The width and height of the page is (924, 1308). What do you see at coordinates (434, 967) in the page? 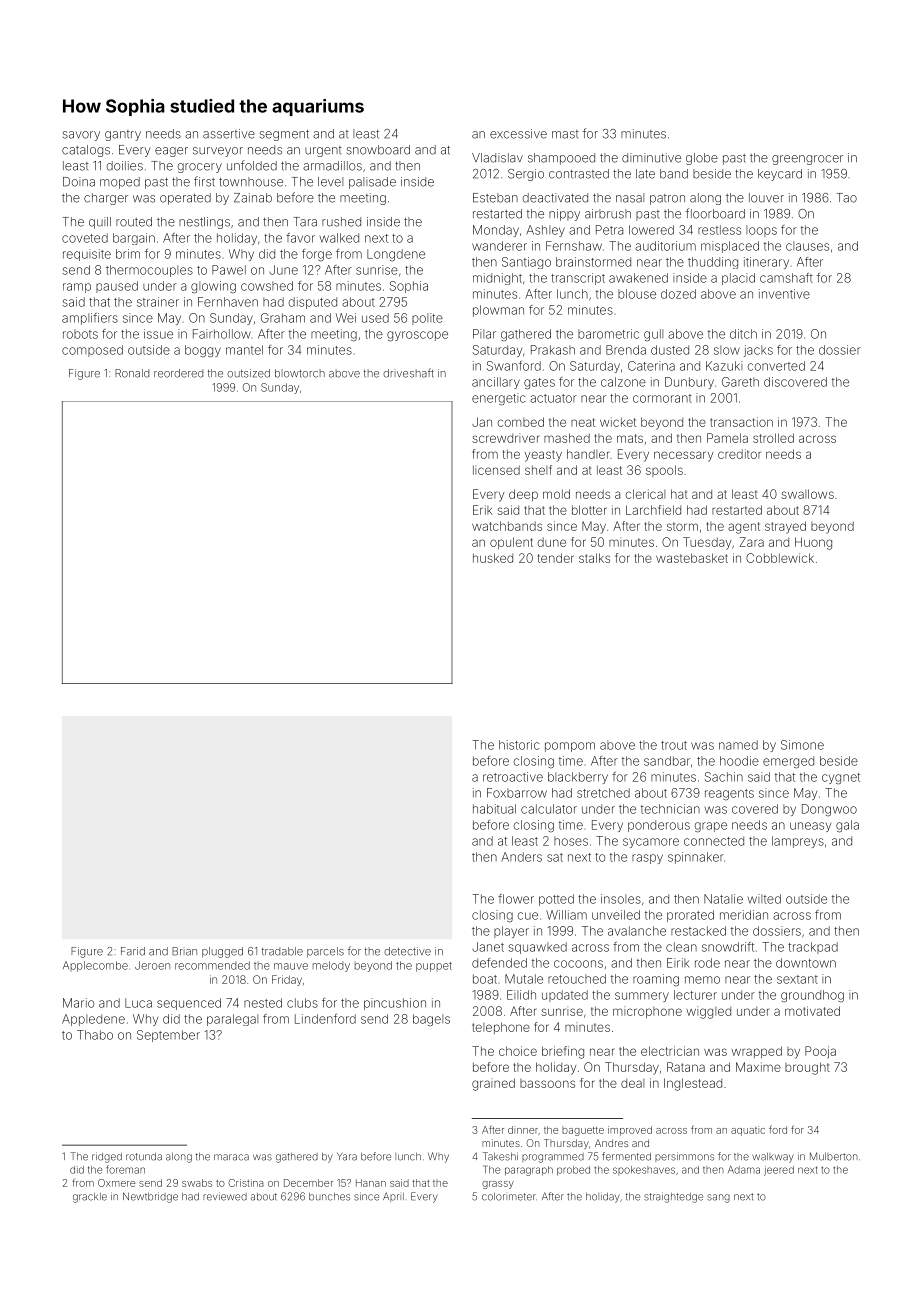
I see `puppet` at bounding box center [434, 967].
